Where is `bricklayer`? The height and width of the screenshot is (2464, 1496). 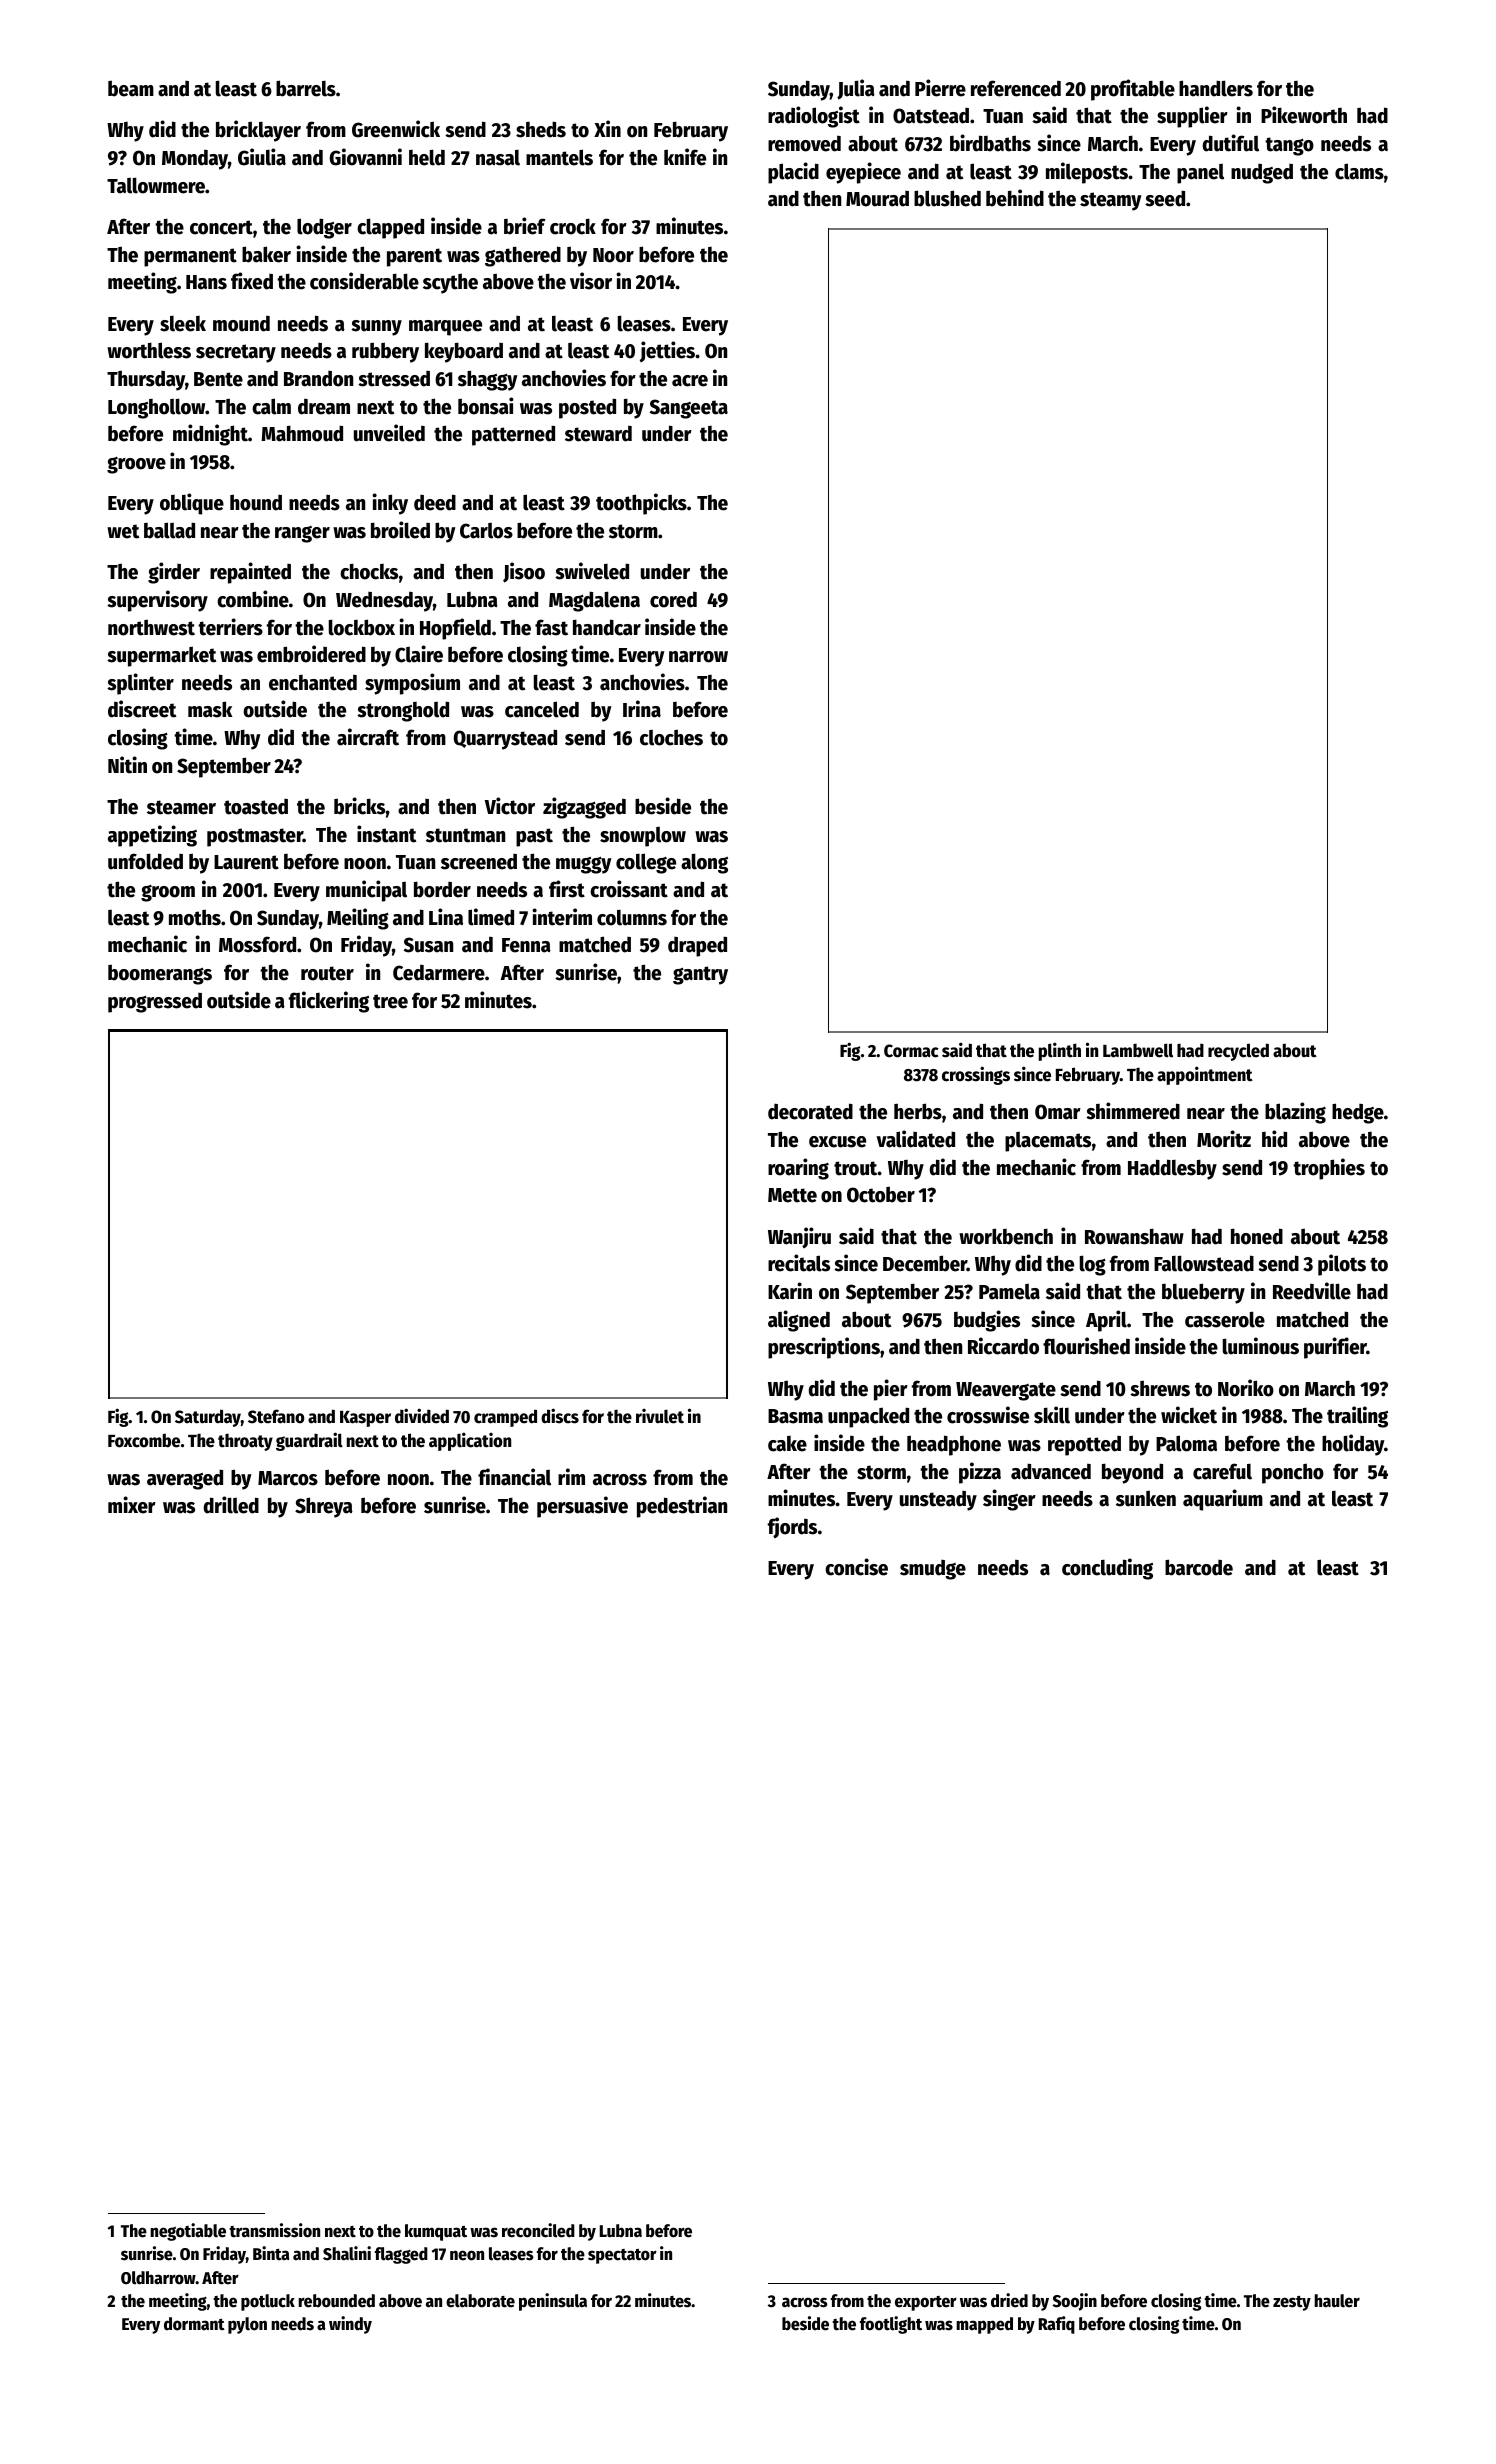 bricklayer is located at coordinates (258, 131).
